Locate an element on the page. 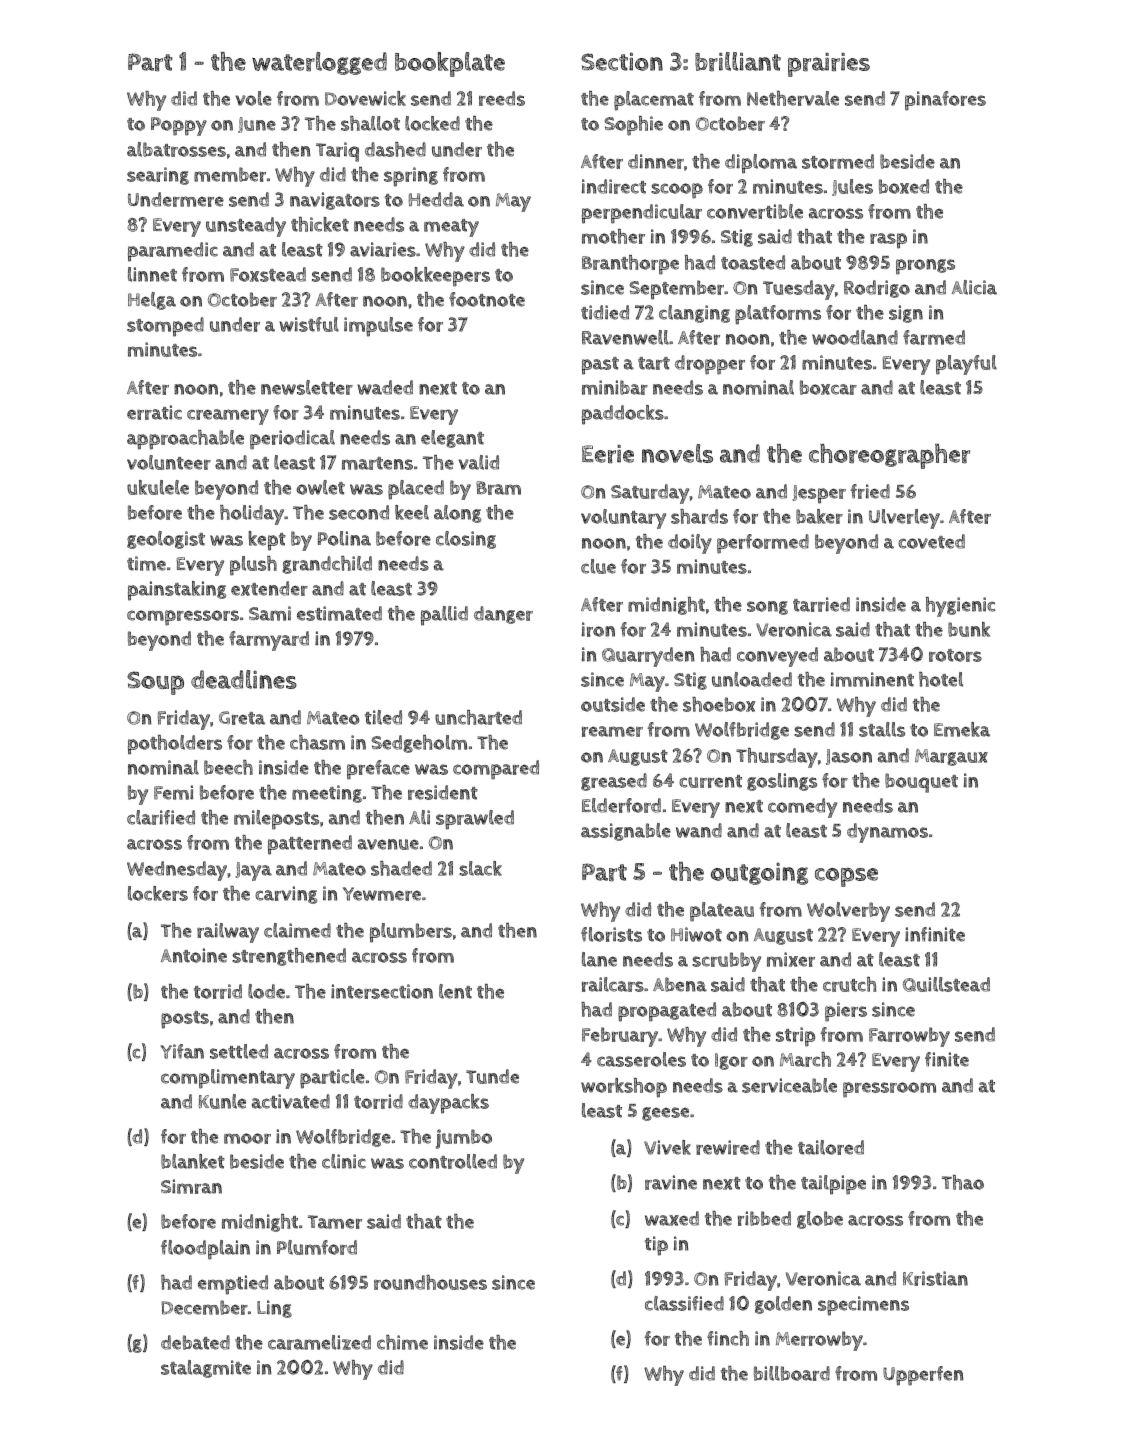 This document has height=1456, width=1125. indirect is located at coordinates (614, 186).
